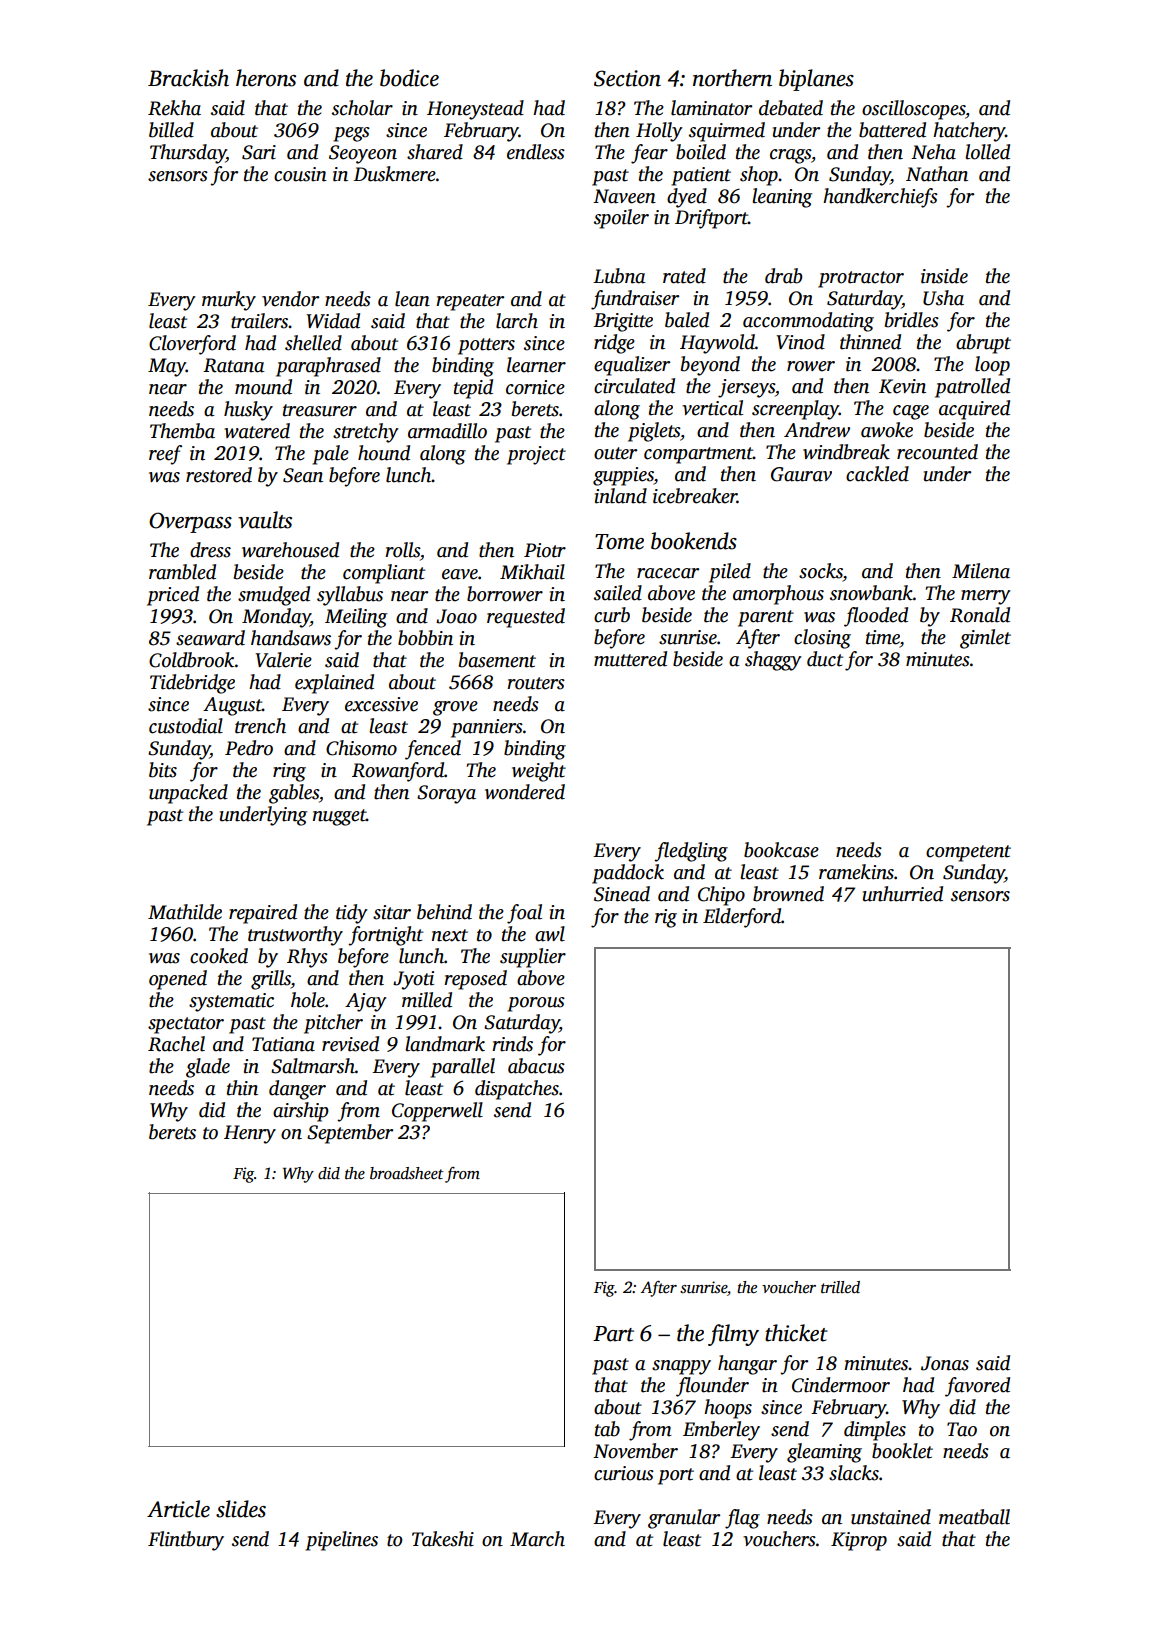 The width and height of the image is (1159, 1639). Describe the element at coordinates (188, 78) in the image. I see `Brackish` at that location.
